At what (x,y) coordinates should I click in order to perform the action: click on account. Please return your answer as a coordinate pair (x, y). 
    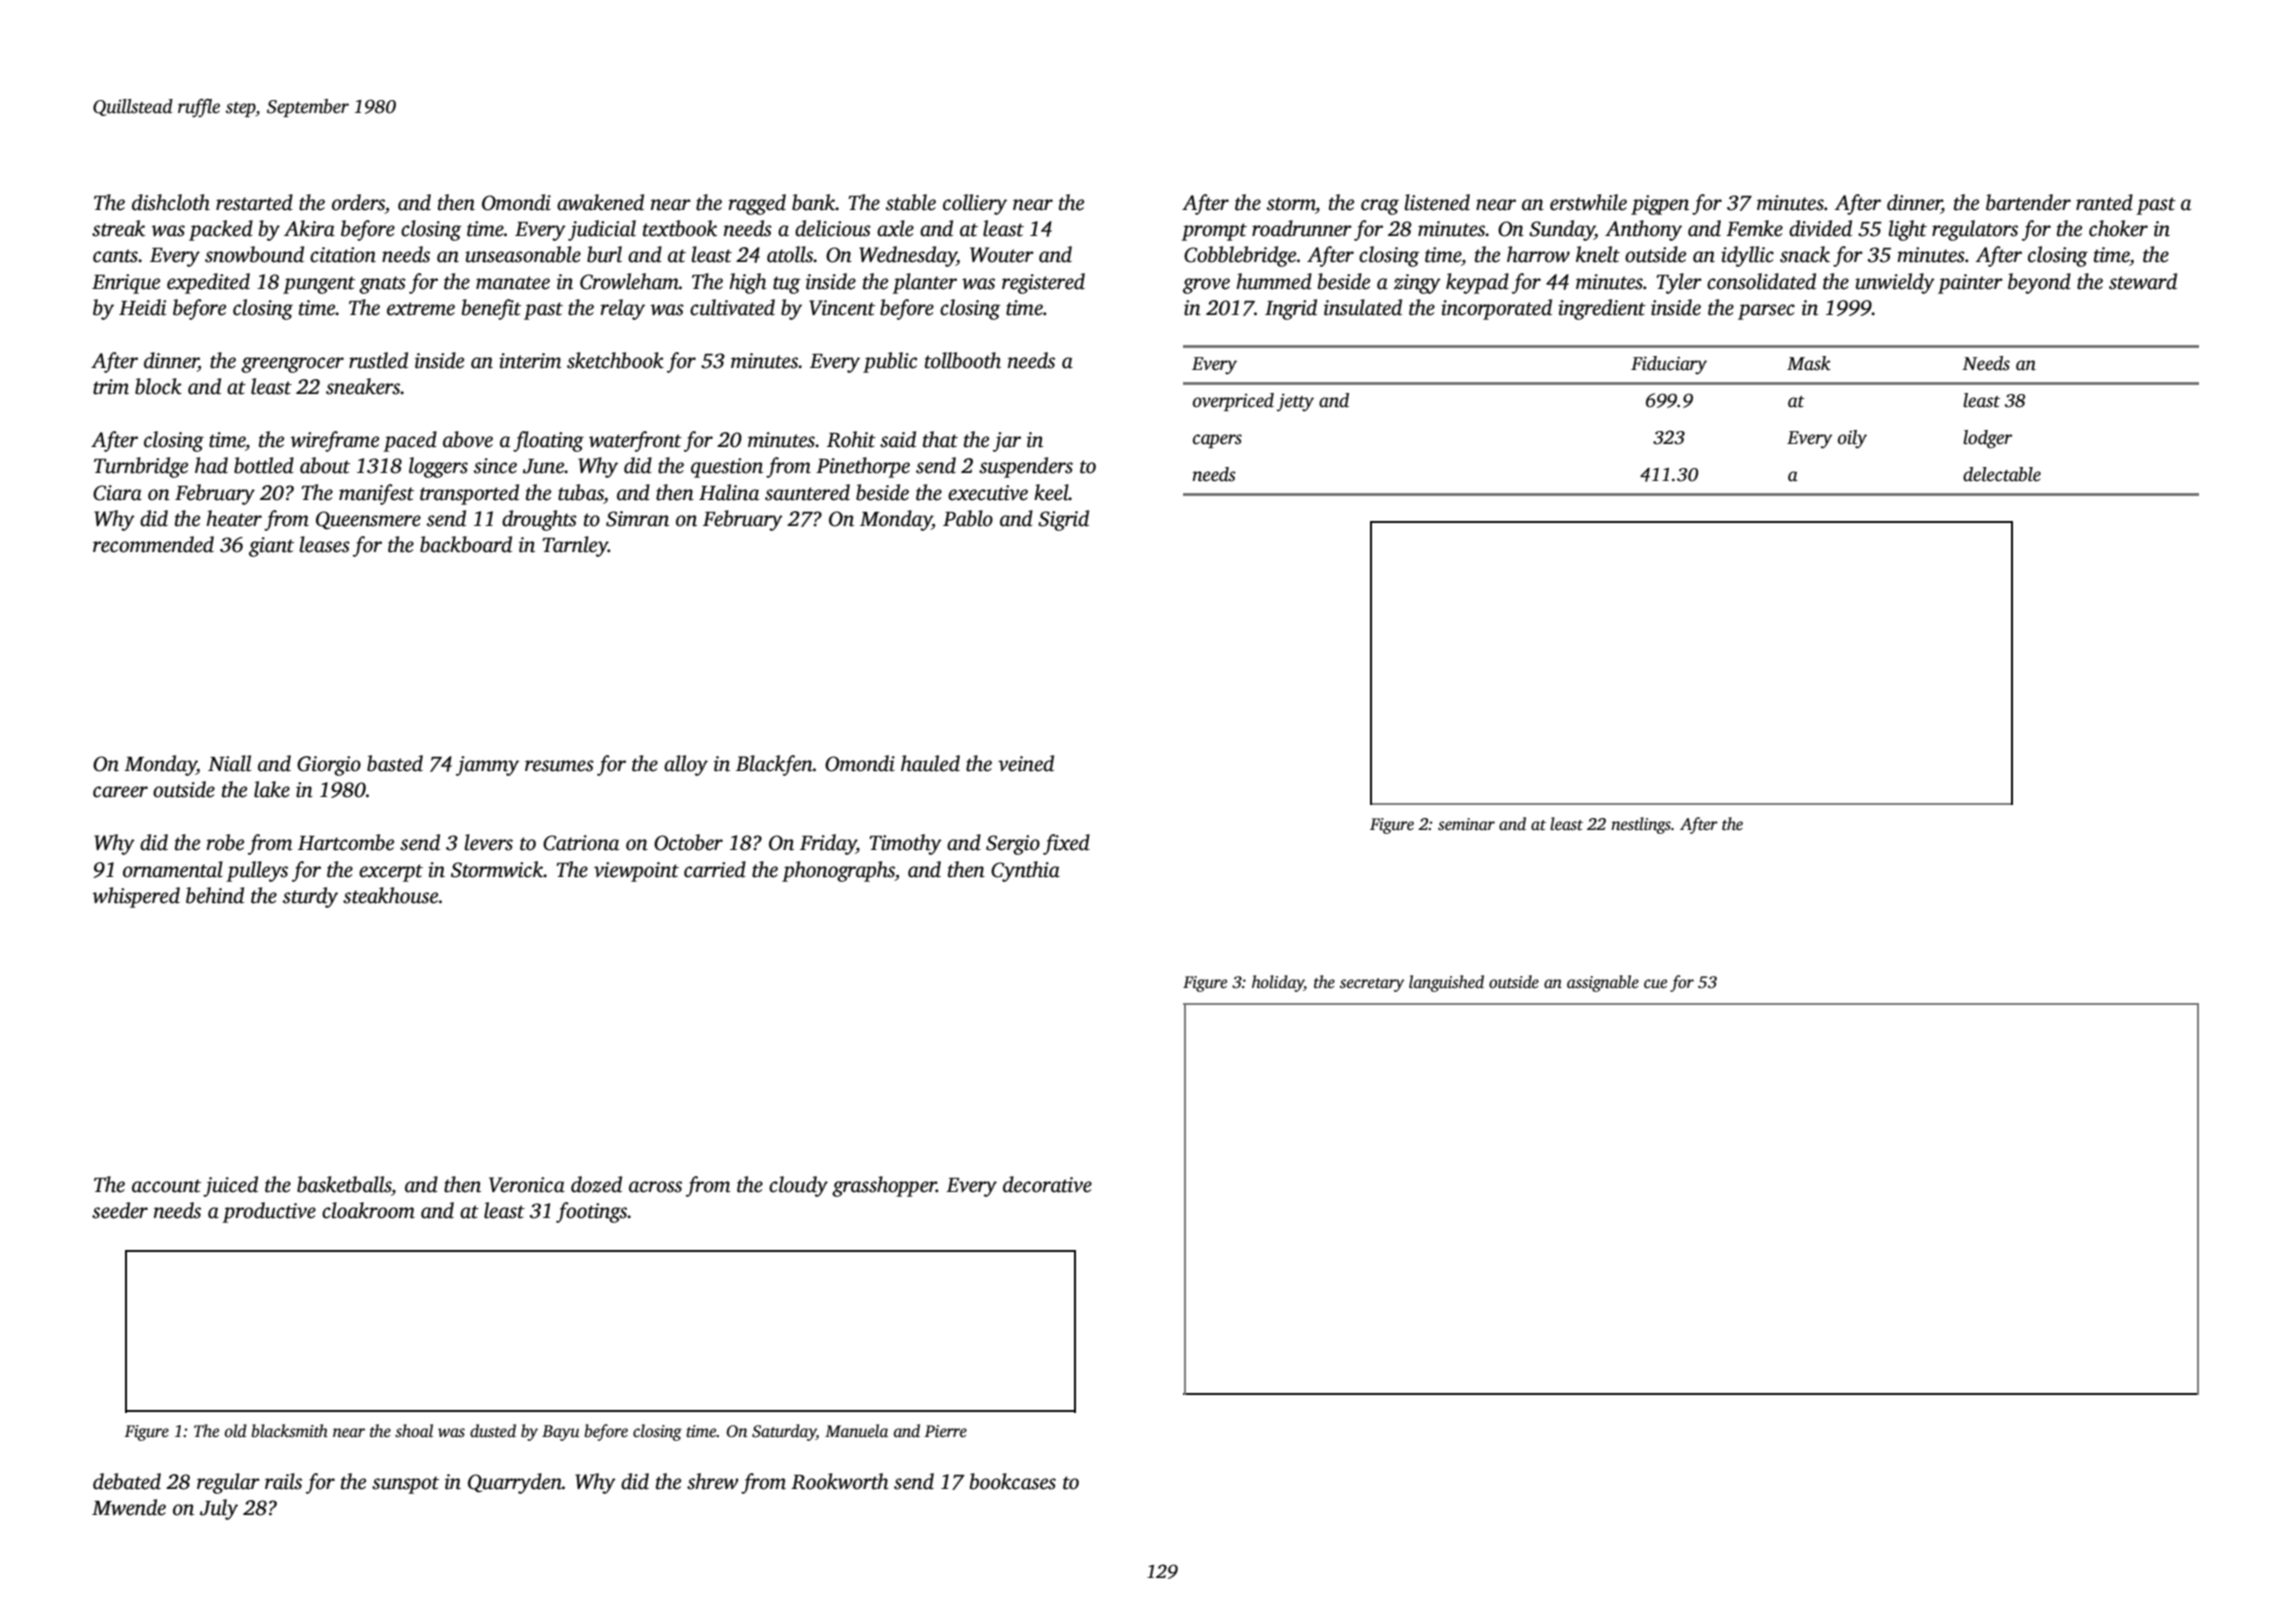
    Looking at the image, I should click on (166, 1186).
